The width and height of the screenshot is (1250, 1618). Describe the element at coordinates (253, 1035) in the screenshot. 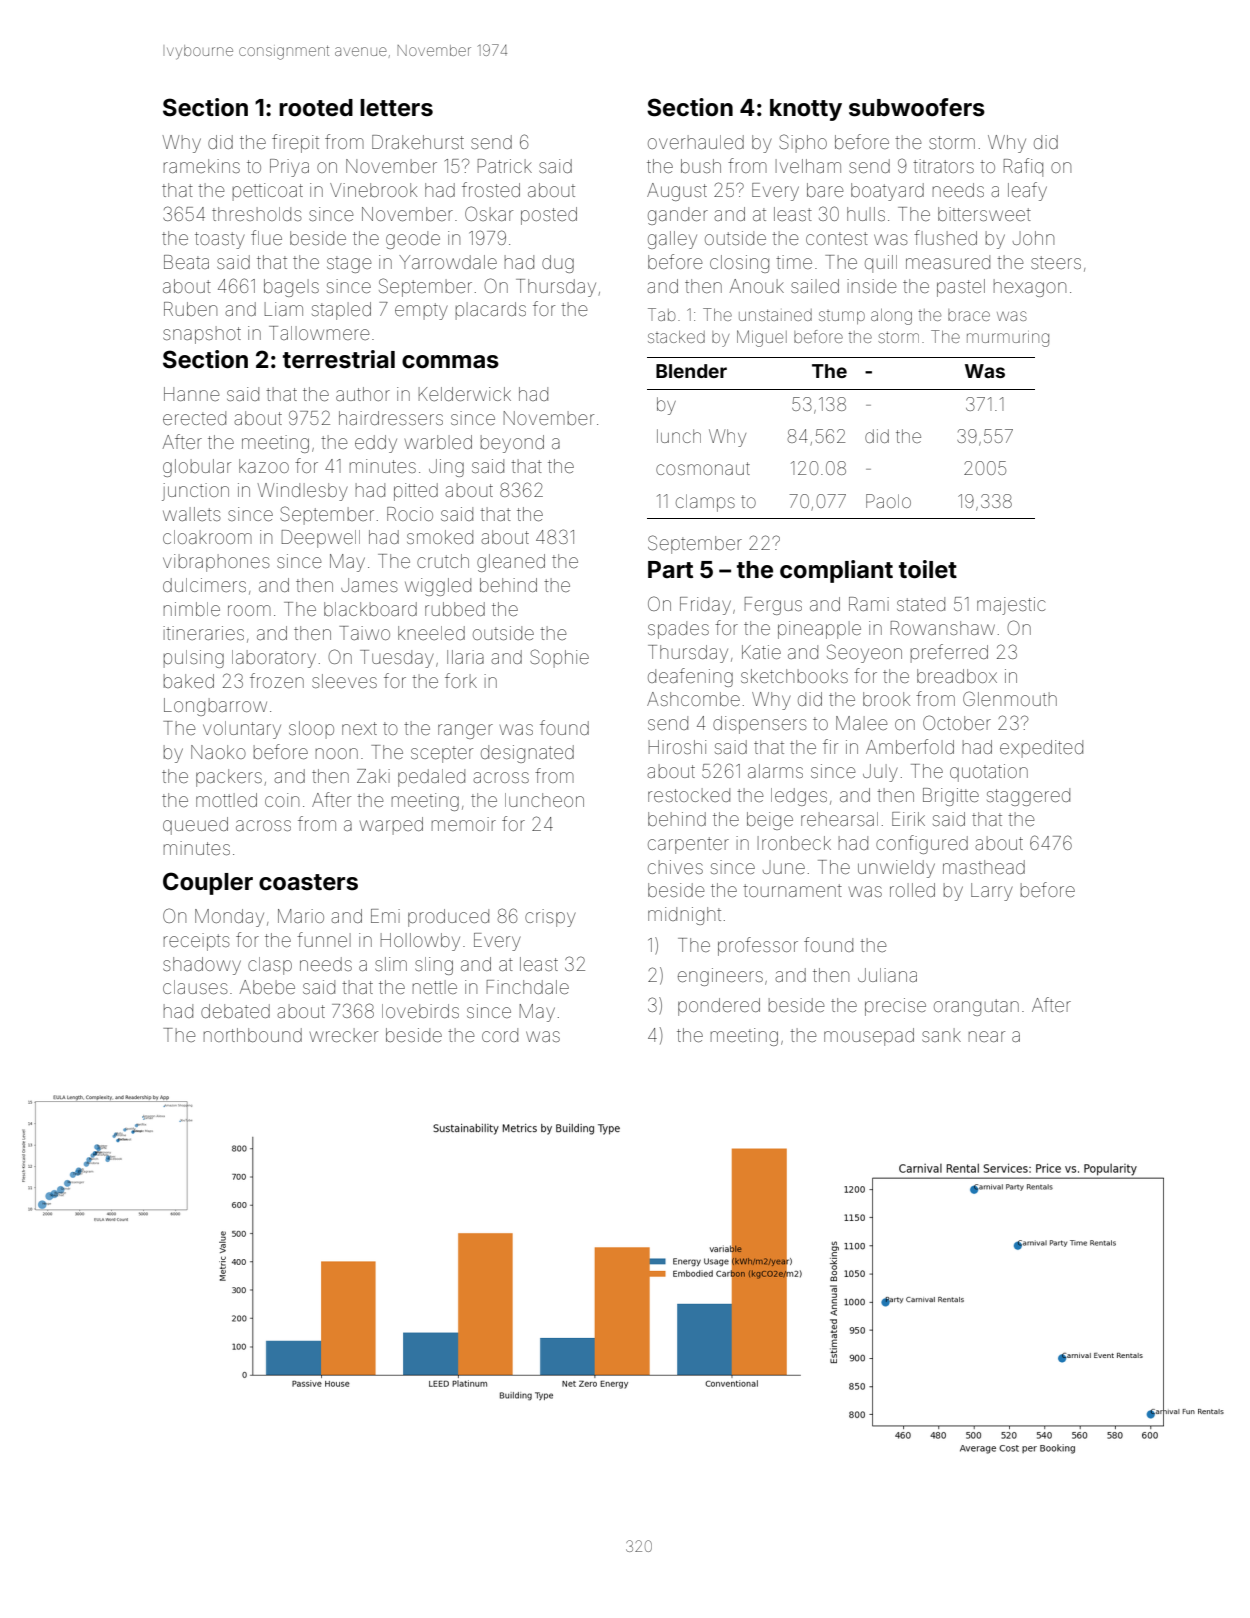

I see `northbound` at that location.
